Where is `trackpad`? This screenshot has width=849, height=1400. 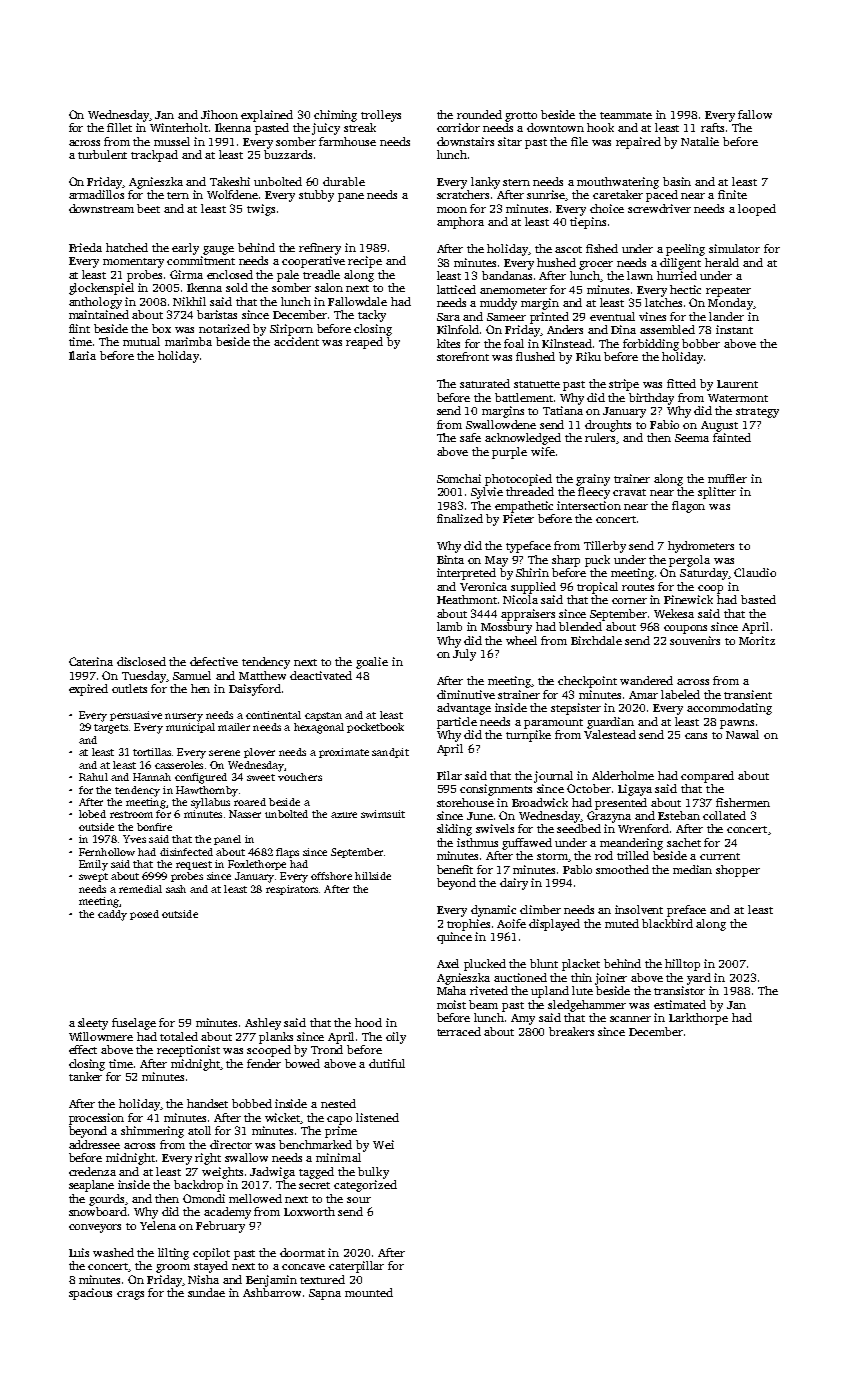 trackpad is located at coordinates (154, 156).
